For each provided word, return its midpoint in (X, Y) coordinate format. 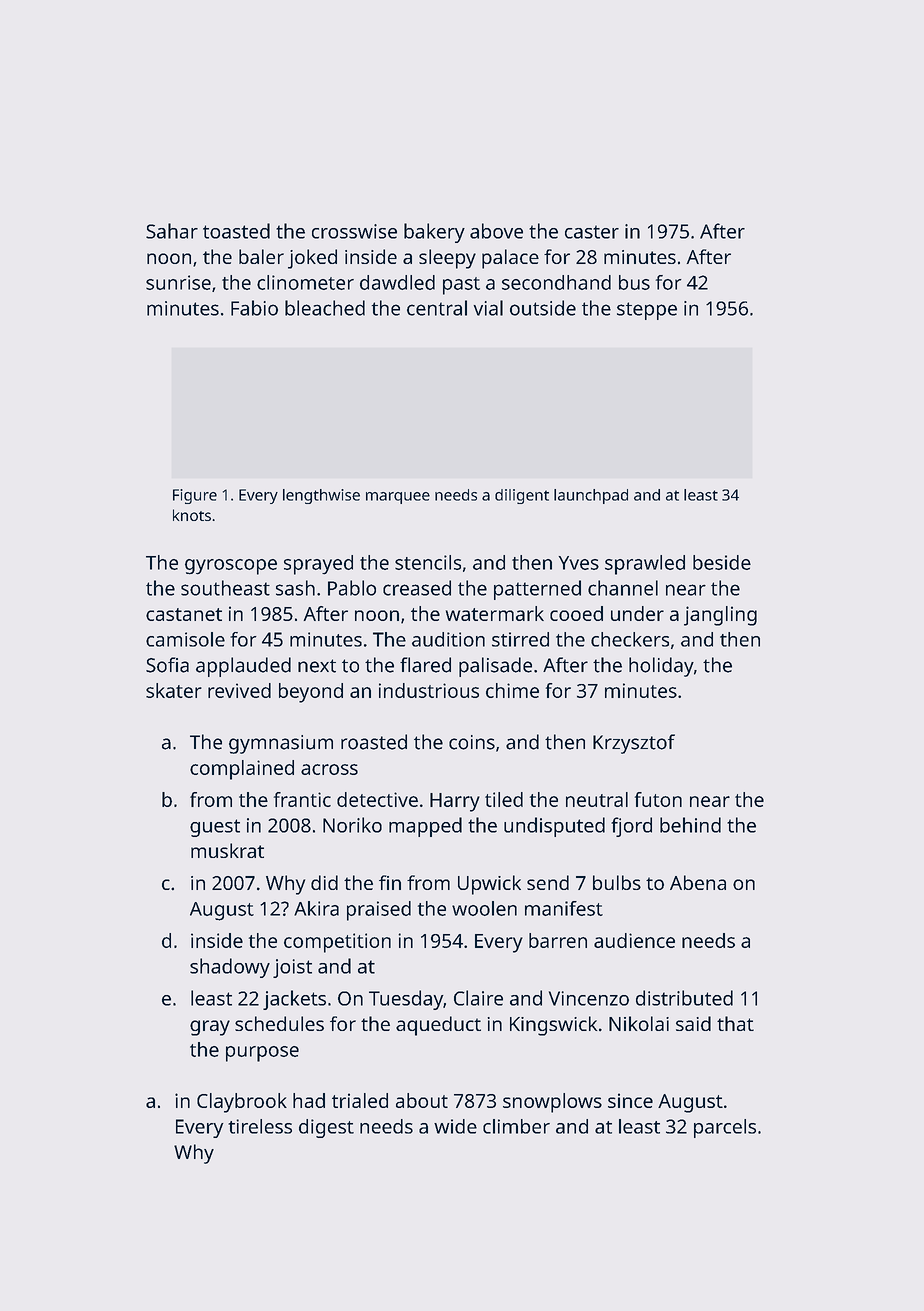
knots (192, 515)
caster (592, 232)
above (496, 231)
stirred (520, 639)
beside (722, 562)
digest (326, 1128)
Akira (316, 908)
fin (390, 882)
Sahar (172, 231)
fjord (631, 827)
